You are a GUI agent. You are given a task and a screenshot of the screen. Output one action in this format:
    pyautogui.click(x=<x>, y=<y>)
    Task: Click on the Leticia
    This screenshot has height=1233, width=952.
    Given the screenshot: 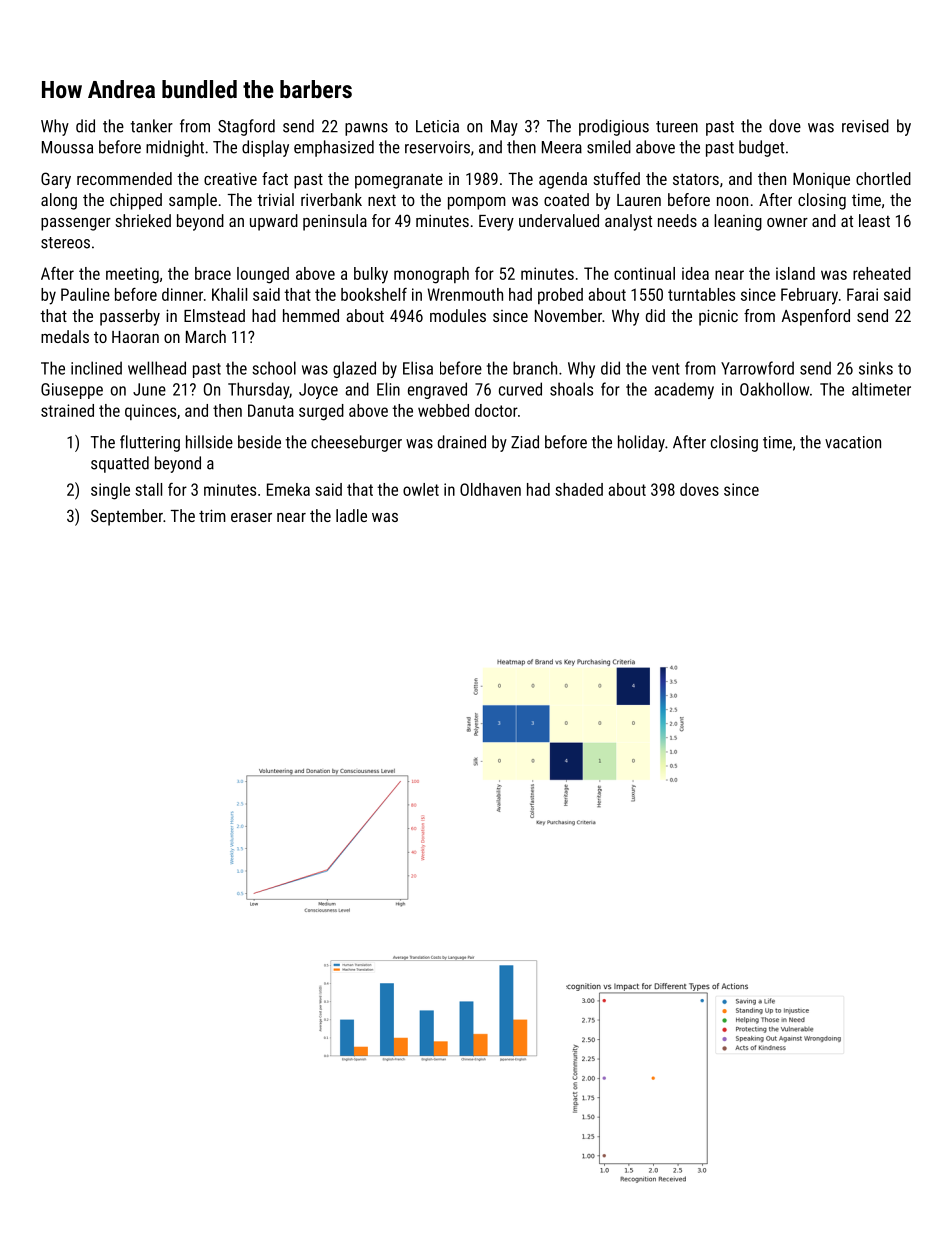 What is the action you would take?
    pyautogui.click(x=437, y=126)
